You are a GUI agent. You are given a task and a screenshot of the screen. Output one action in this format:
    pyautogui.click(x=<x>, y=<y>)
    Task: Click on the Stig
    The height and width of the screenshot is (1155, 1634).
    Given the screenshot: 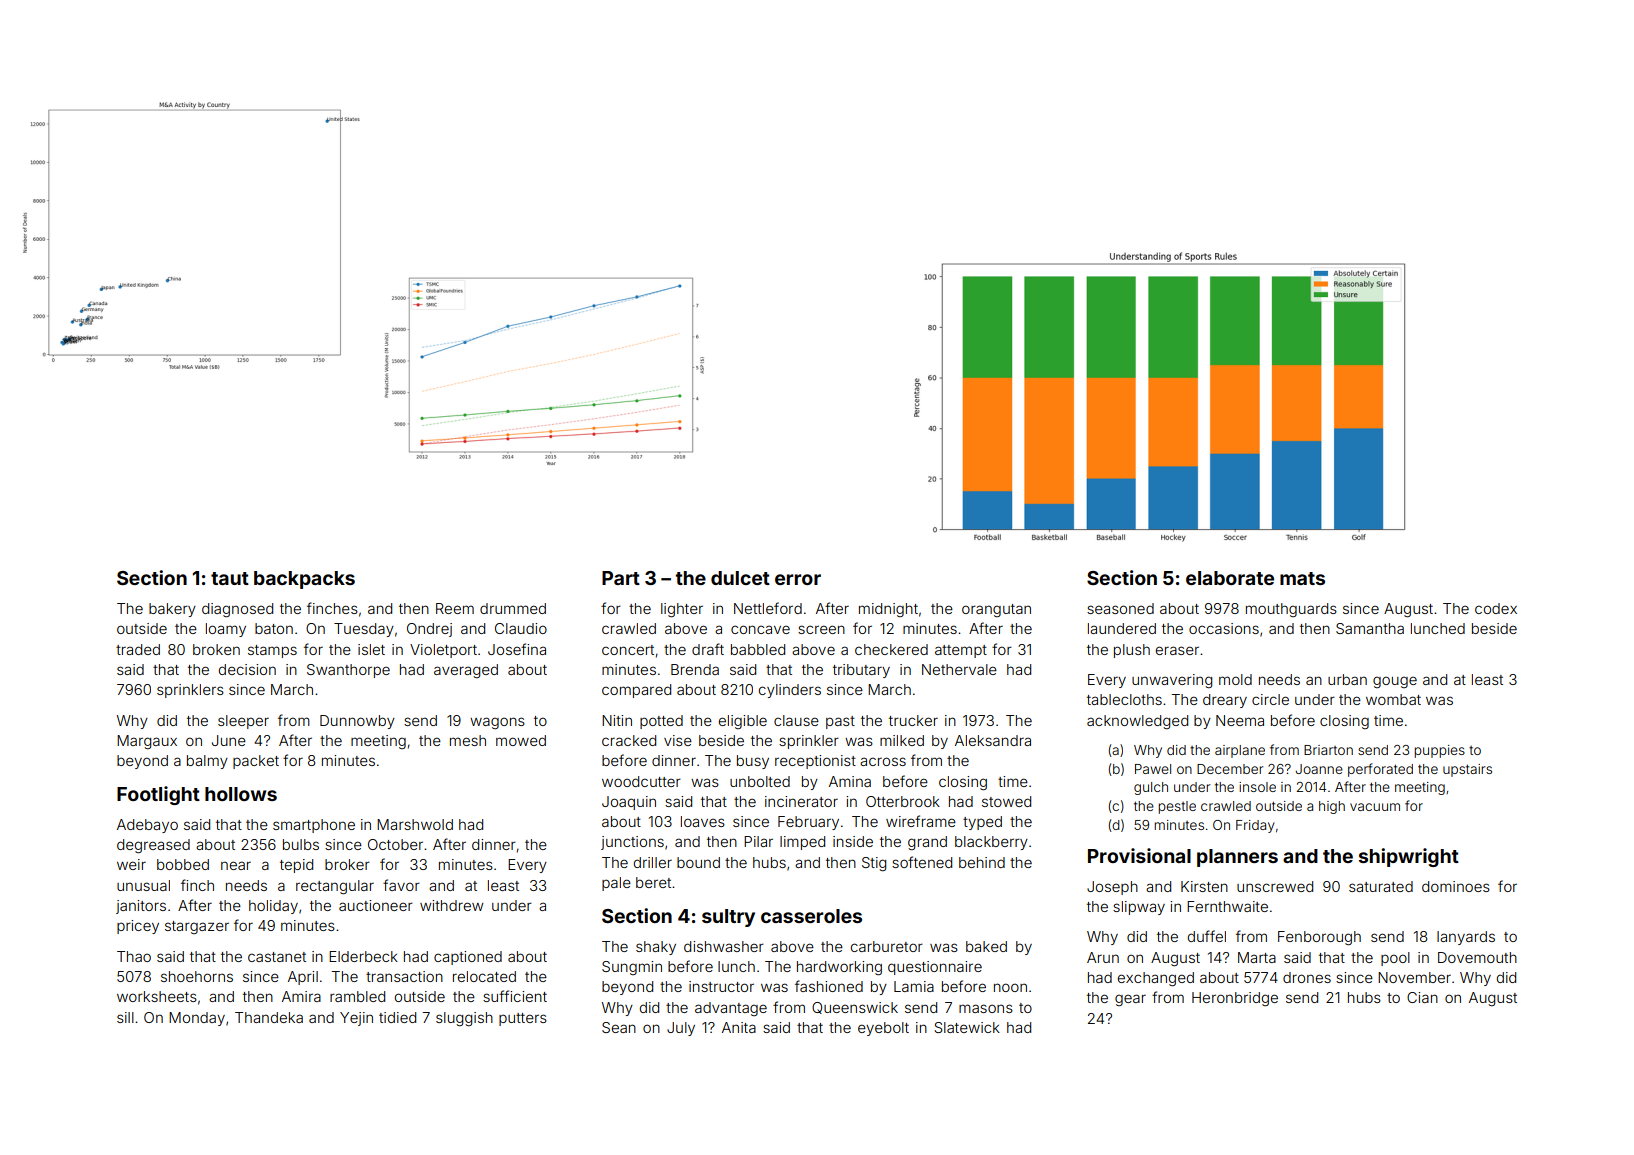 What is the action you would take?
    pyautogui.click(x=874, y=864)
